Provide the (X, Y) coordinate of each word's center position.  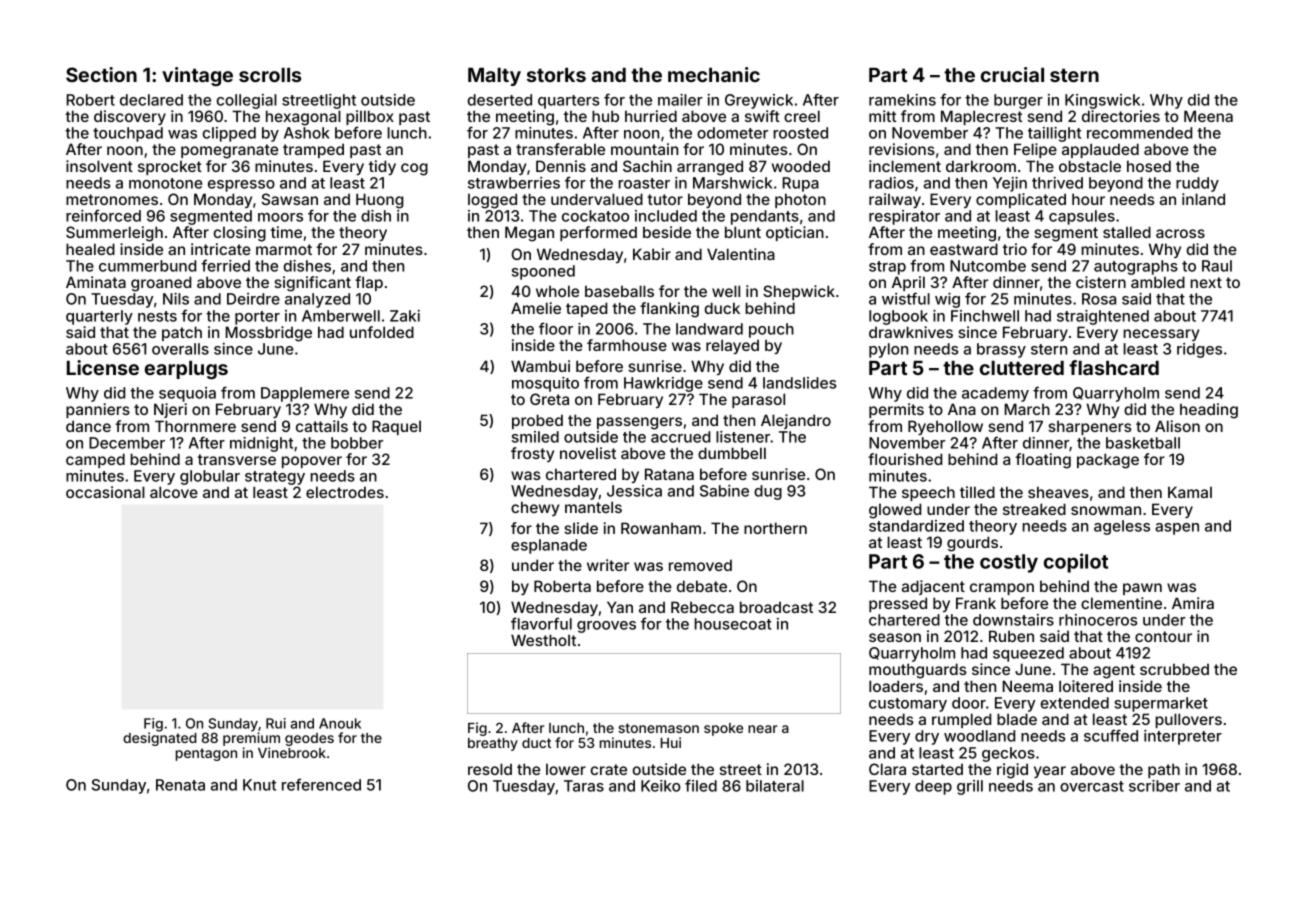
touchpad (128, 134)
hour (1088, 199)
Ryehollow (945, 427)
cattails (322, 426)
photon (800, 200)
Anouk (340, 723)
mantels (593, 507)
